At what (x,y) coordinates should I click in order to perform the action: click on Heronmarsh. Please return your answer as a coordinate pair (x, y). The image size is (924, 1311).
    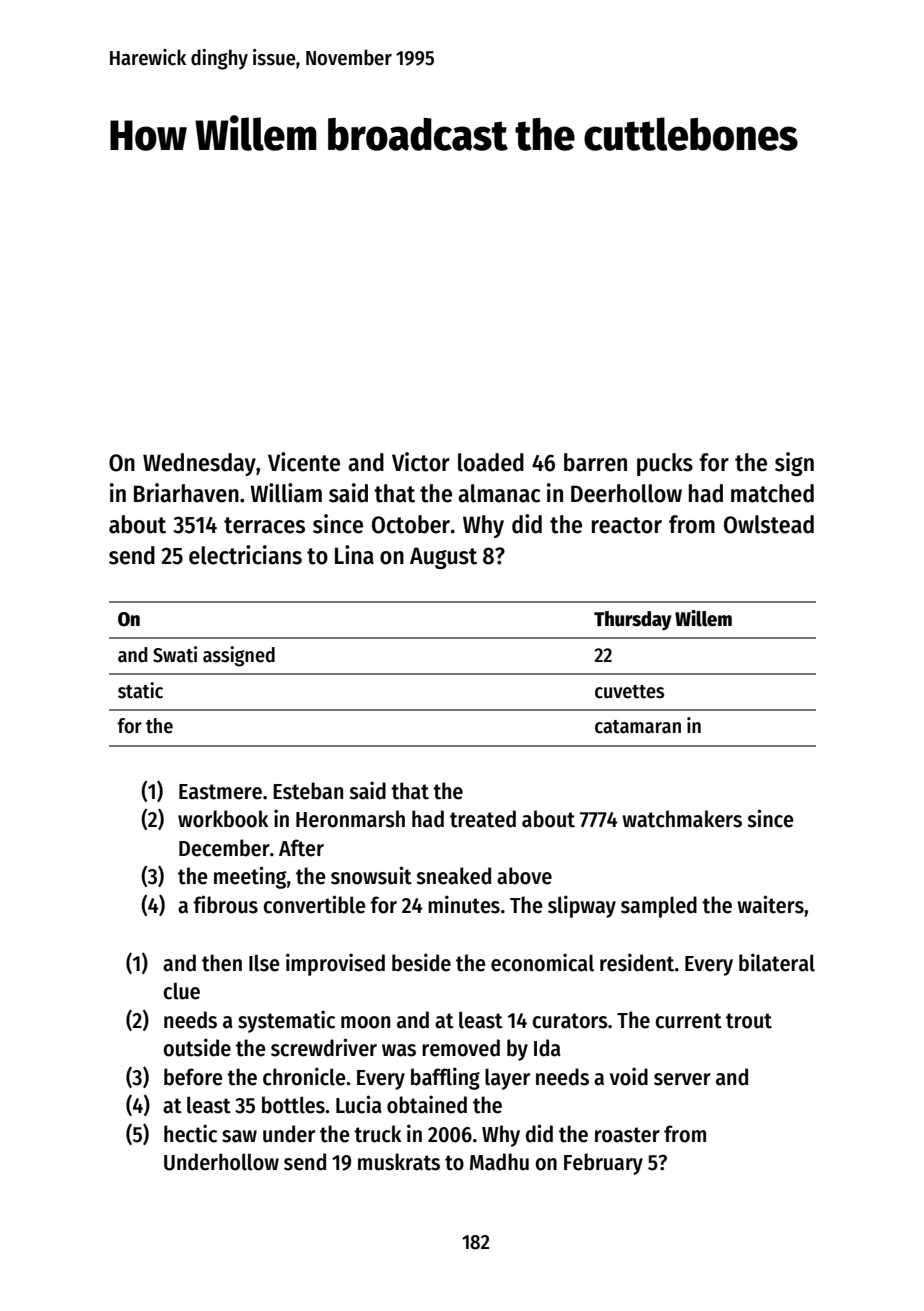
    Looking at the image, I should click on (350, 819).
